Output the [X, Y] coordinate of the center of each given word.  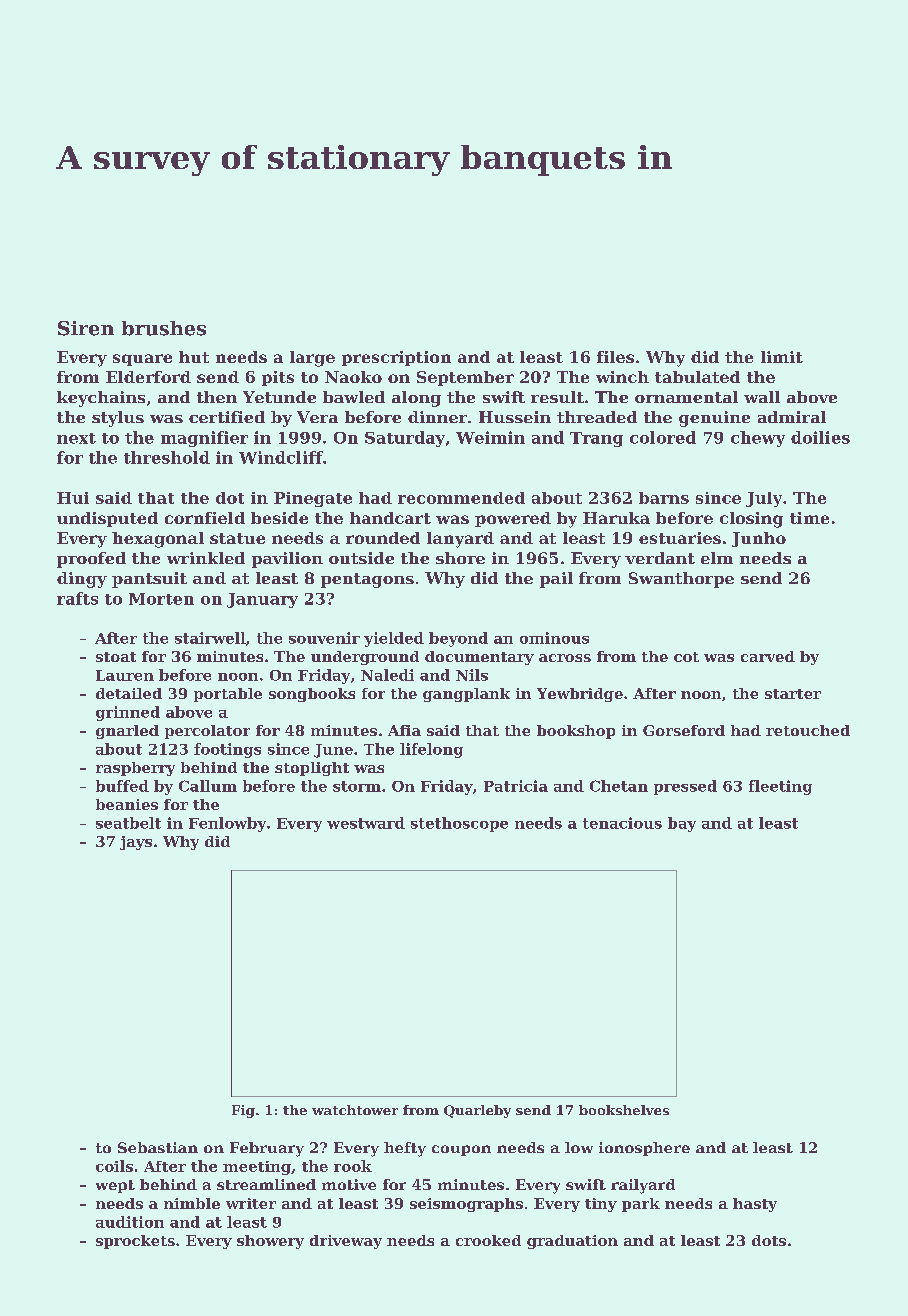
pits [278, 378]
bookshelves [624, 1110]
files [615, 357]
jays [136, 843]
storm [357, 786]
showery [270, 1242]
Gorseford [684, 730]
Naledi [387, 675]
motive [349, 1184]
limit [782, 357]
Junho [759, 539]
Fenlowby [227, 824]
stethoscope [459, 824]
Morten [161, 599]
